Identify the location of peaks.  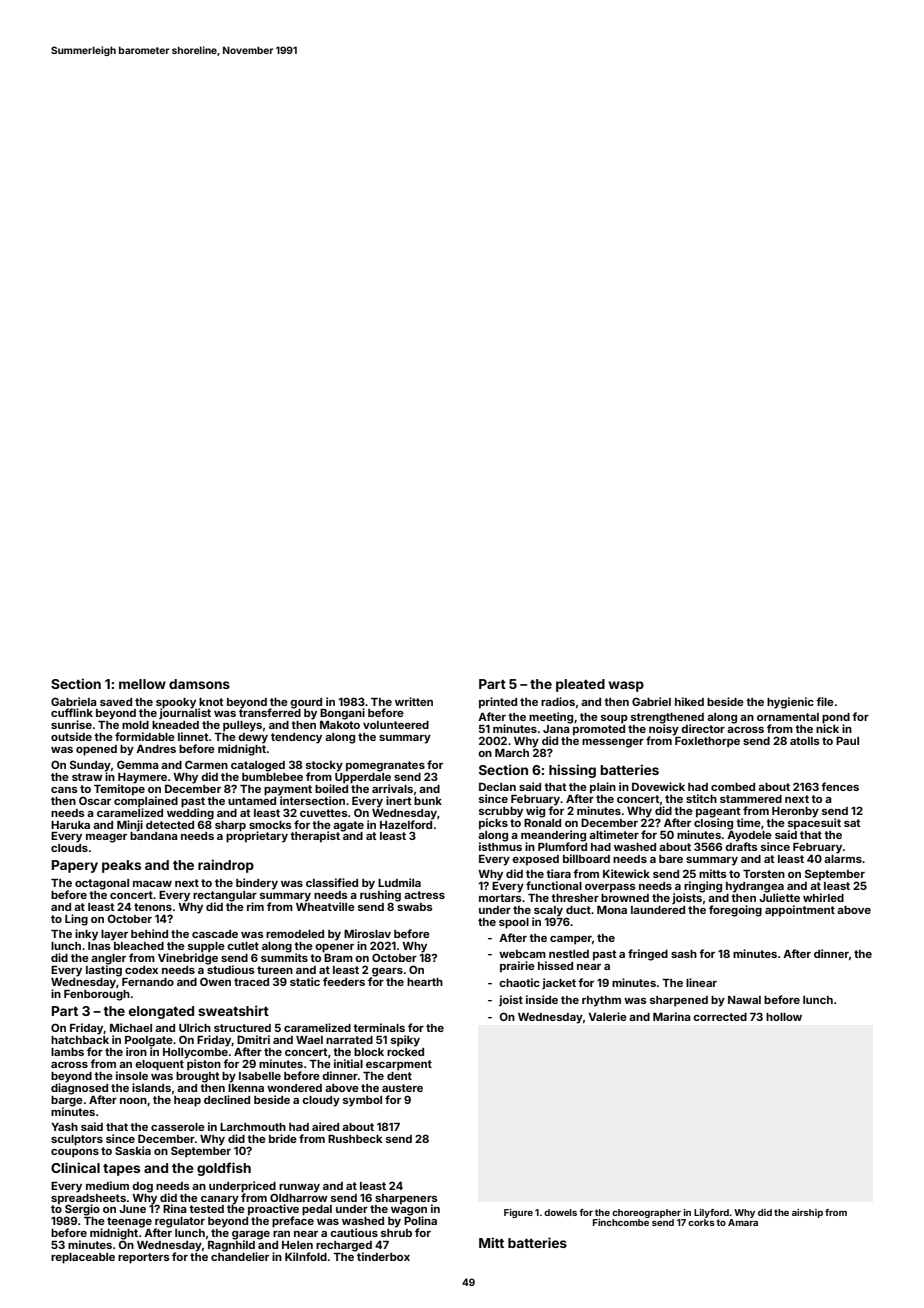
(121, 866).
